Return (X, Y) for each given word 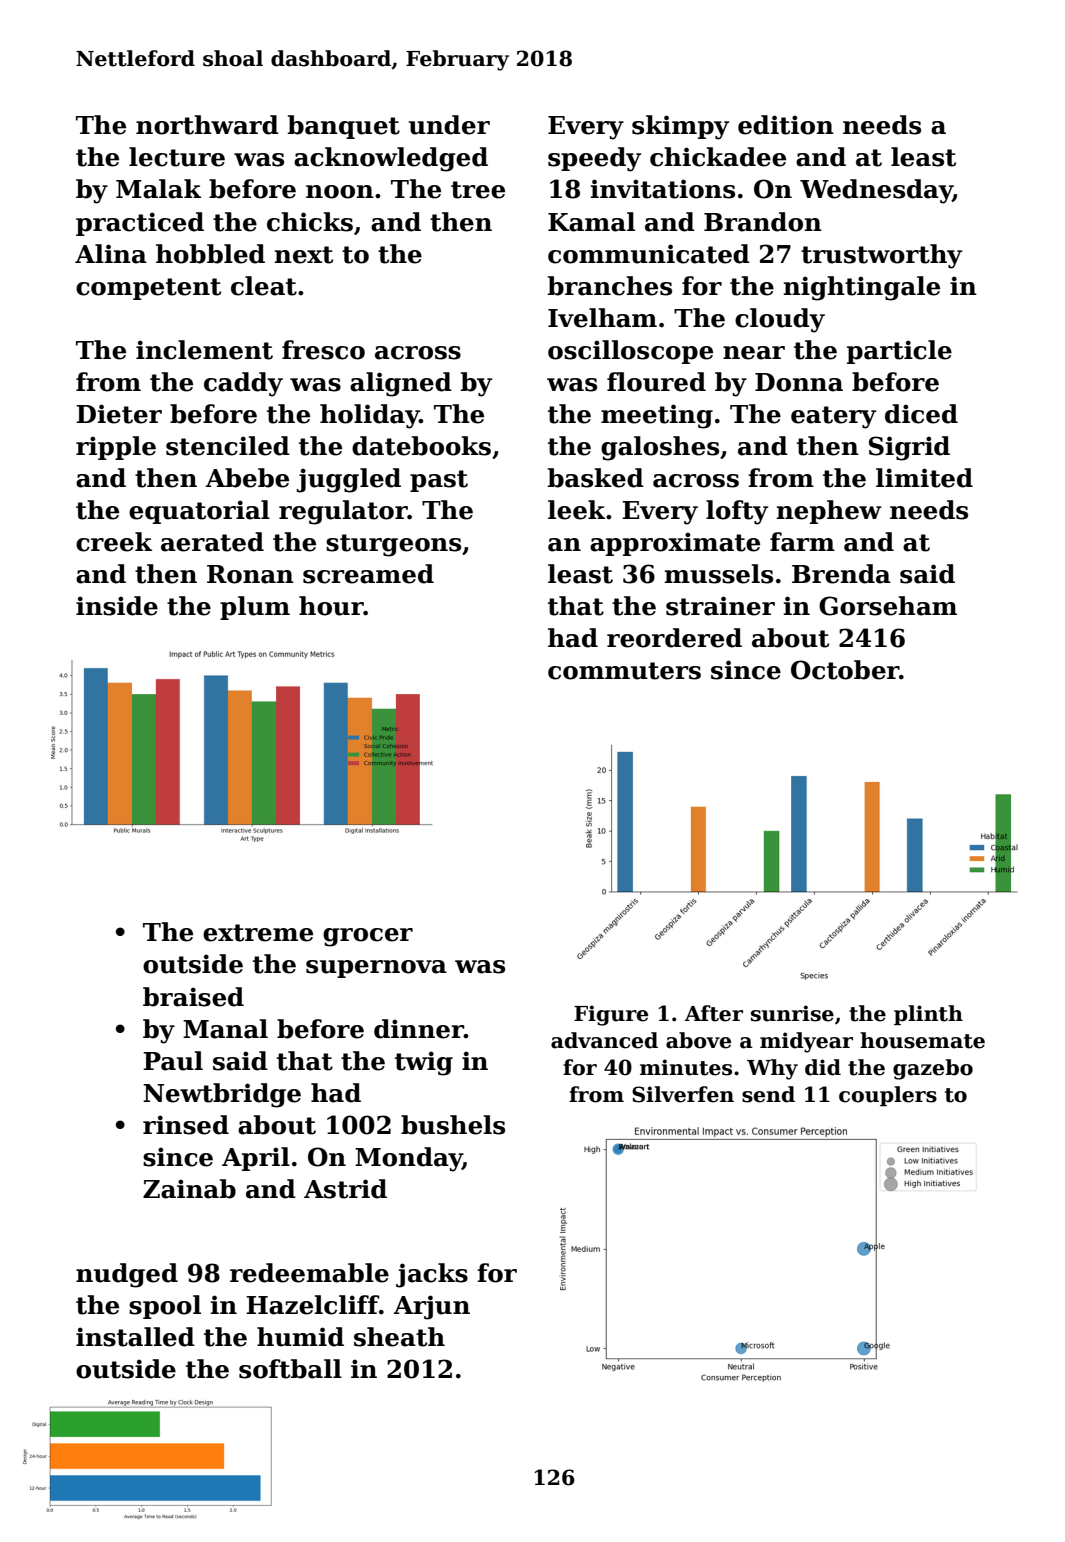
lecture (177, 157)
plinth (928, 1015)
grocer (368, 937)
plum (255, 608)
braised (193, 997)
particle (899, 352)
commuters (624, 671)
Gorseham (888, 606)
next (303, 255)
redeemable (309, 1273)
